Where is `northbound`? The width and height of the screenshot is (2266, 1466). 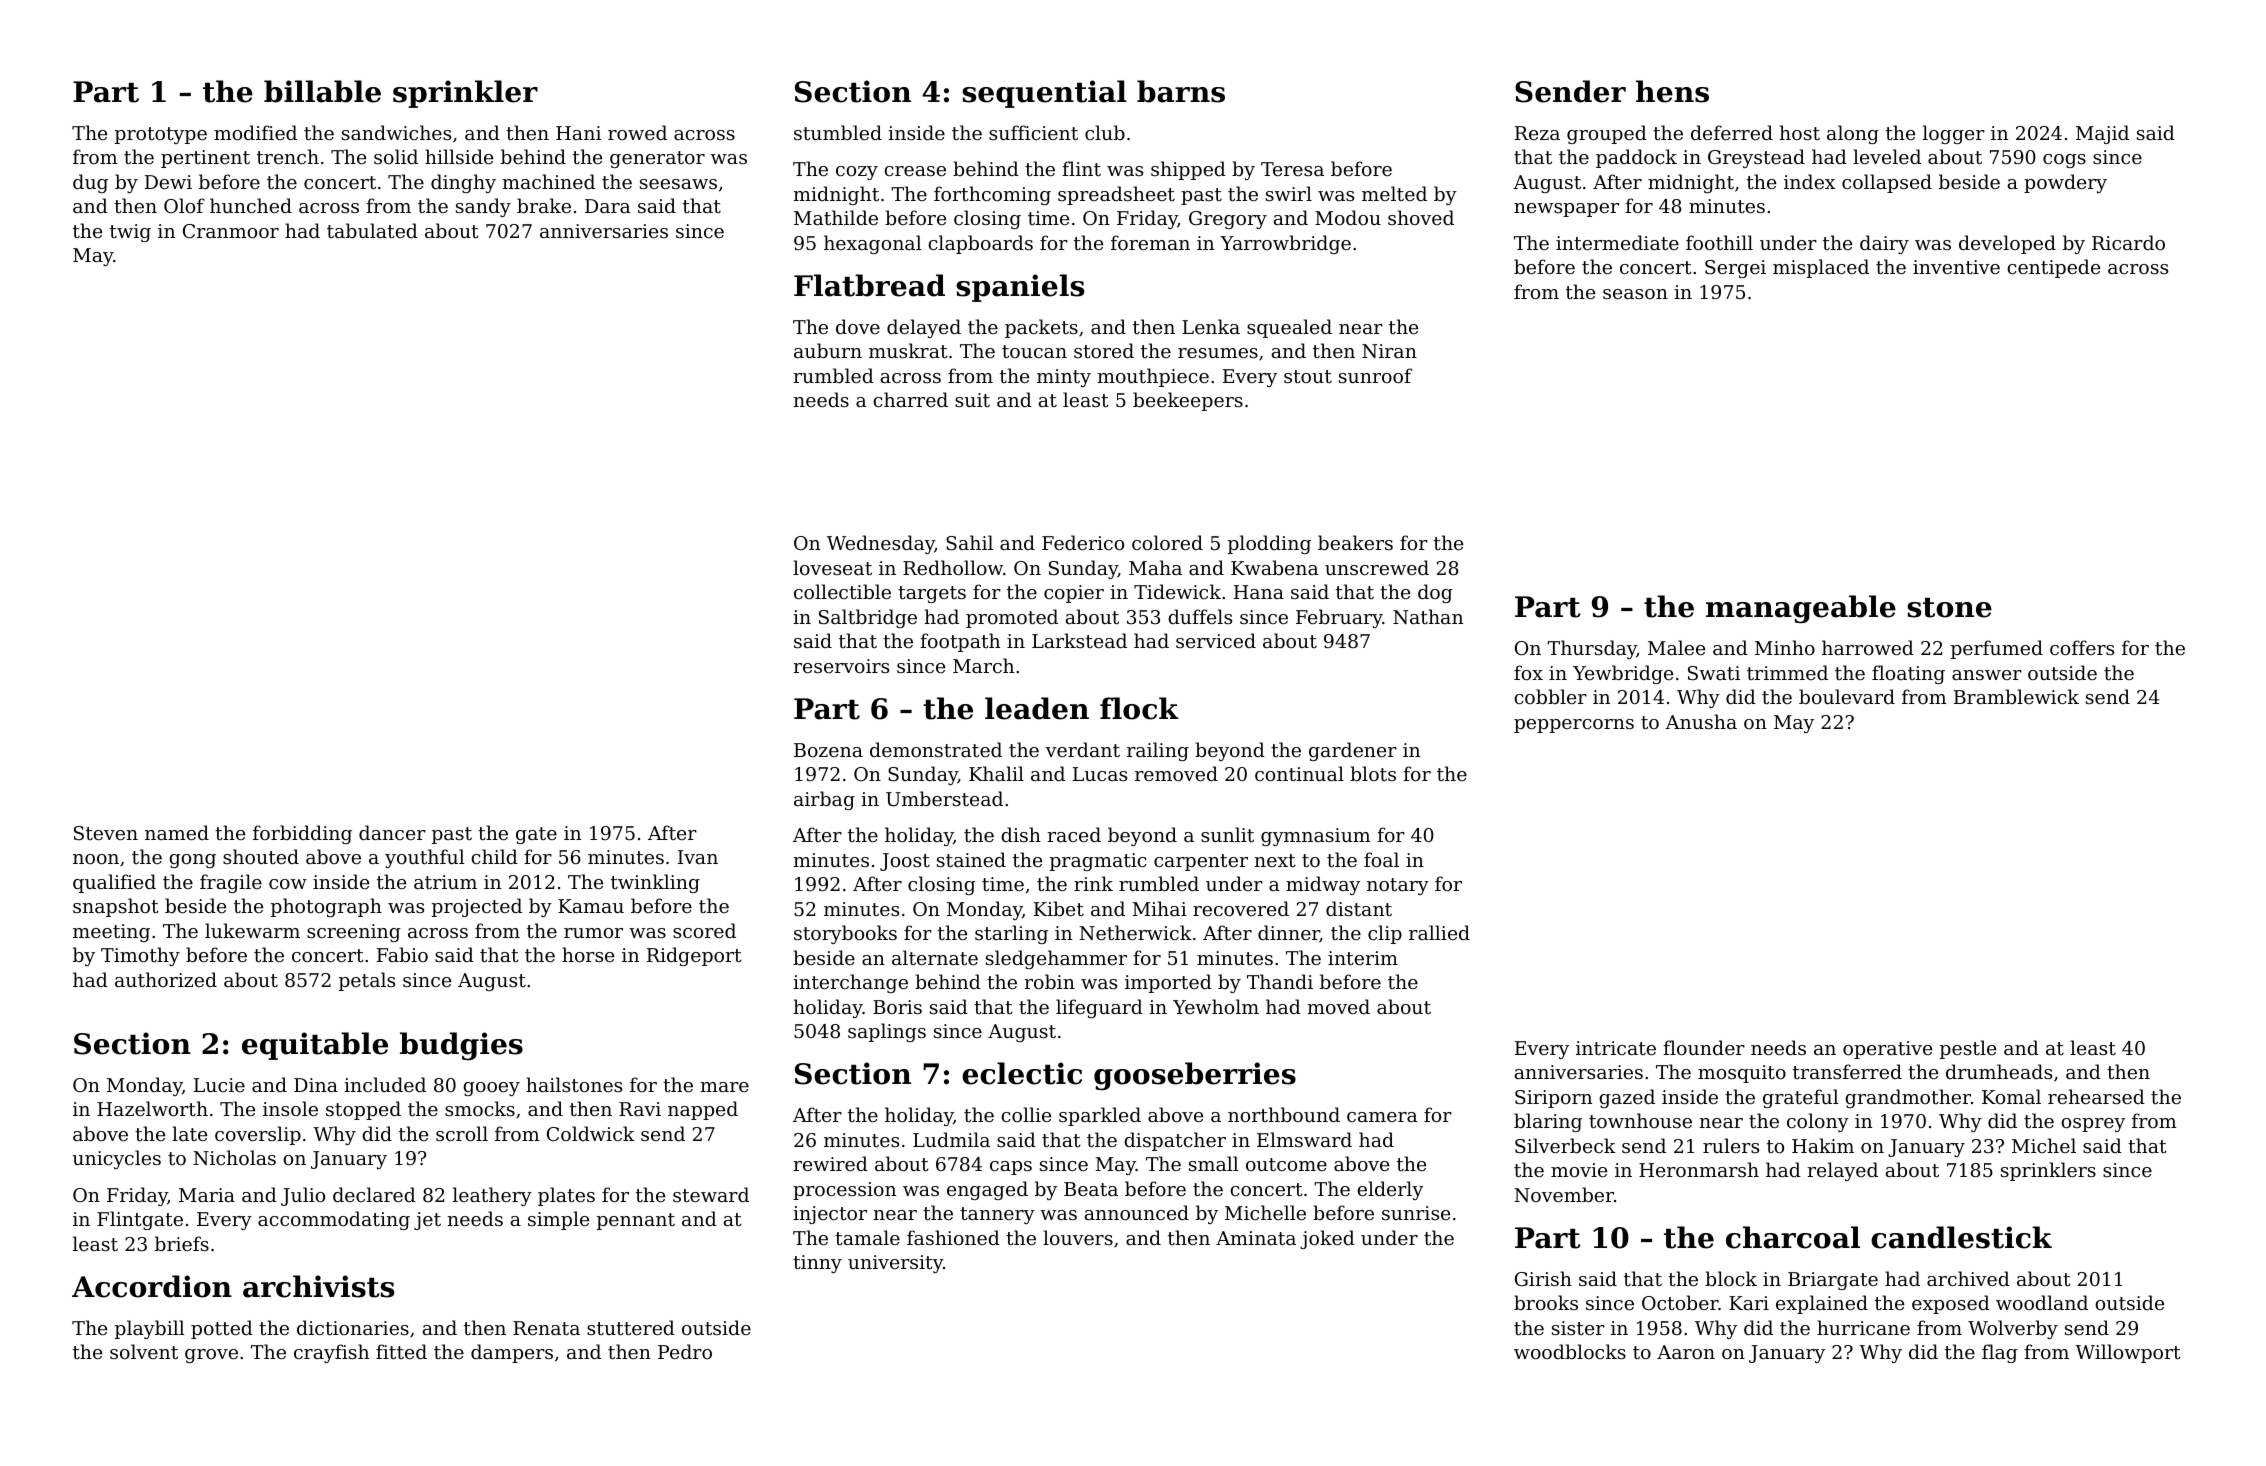 northbound is located at coordinates (1284, 1114).
